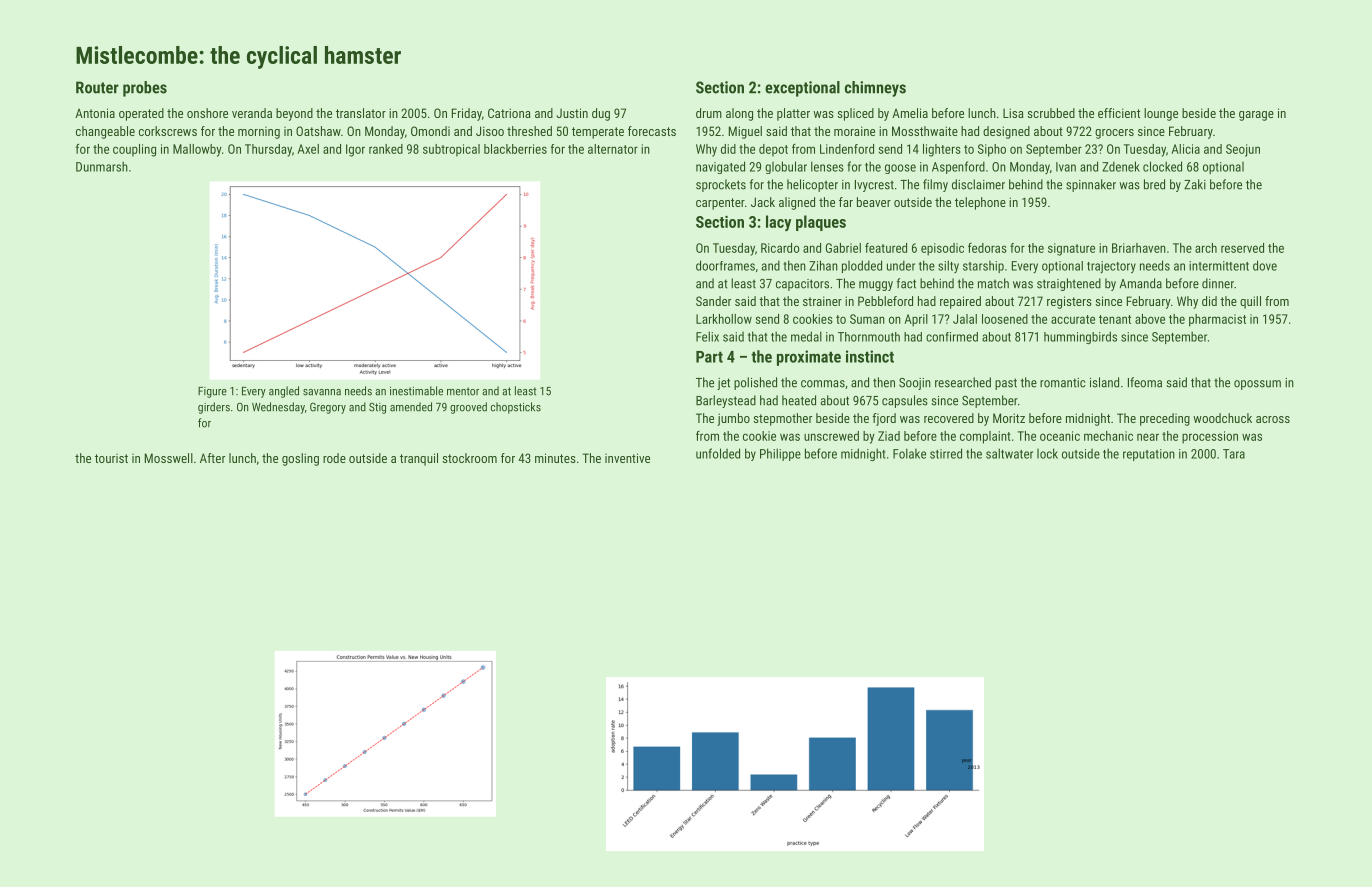  Describe the element at coordinates (875, 89) in the image. I see `chimneys` at that location.
